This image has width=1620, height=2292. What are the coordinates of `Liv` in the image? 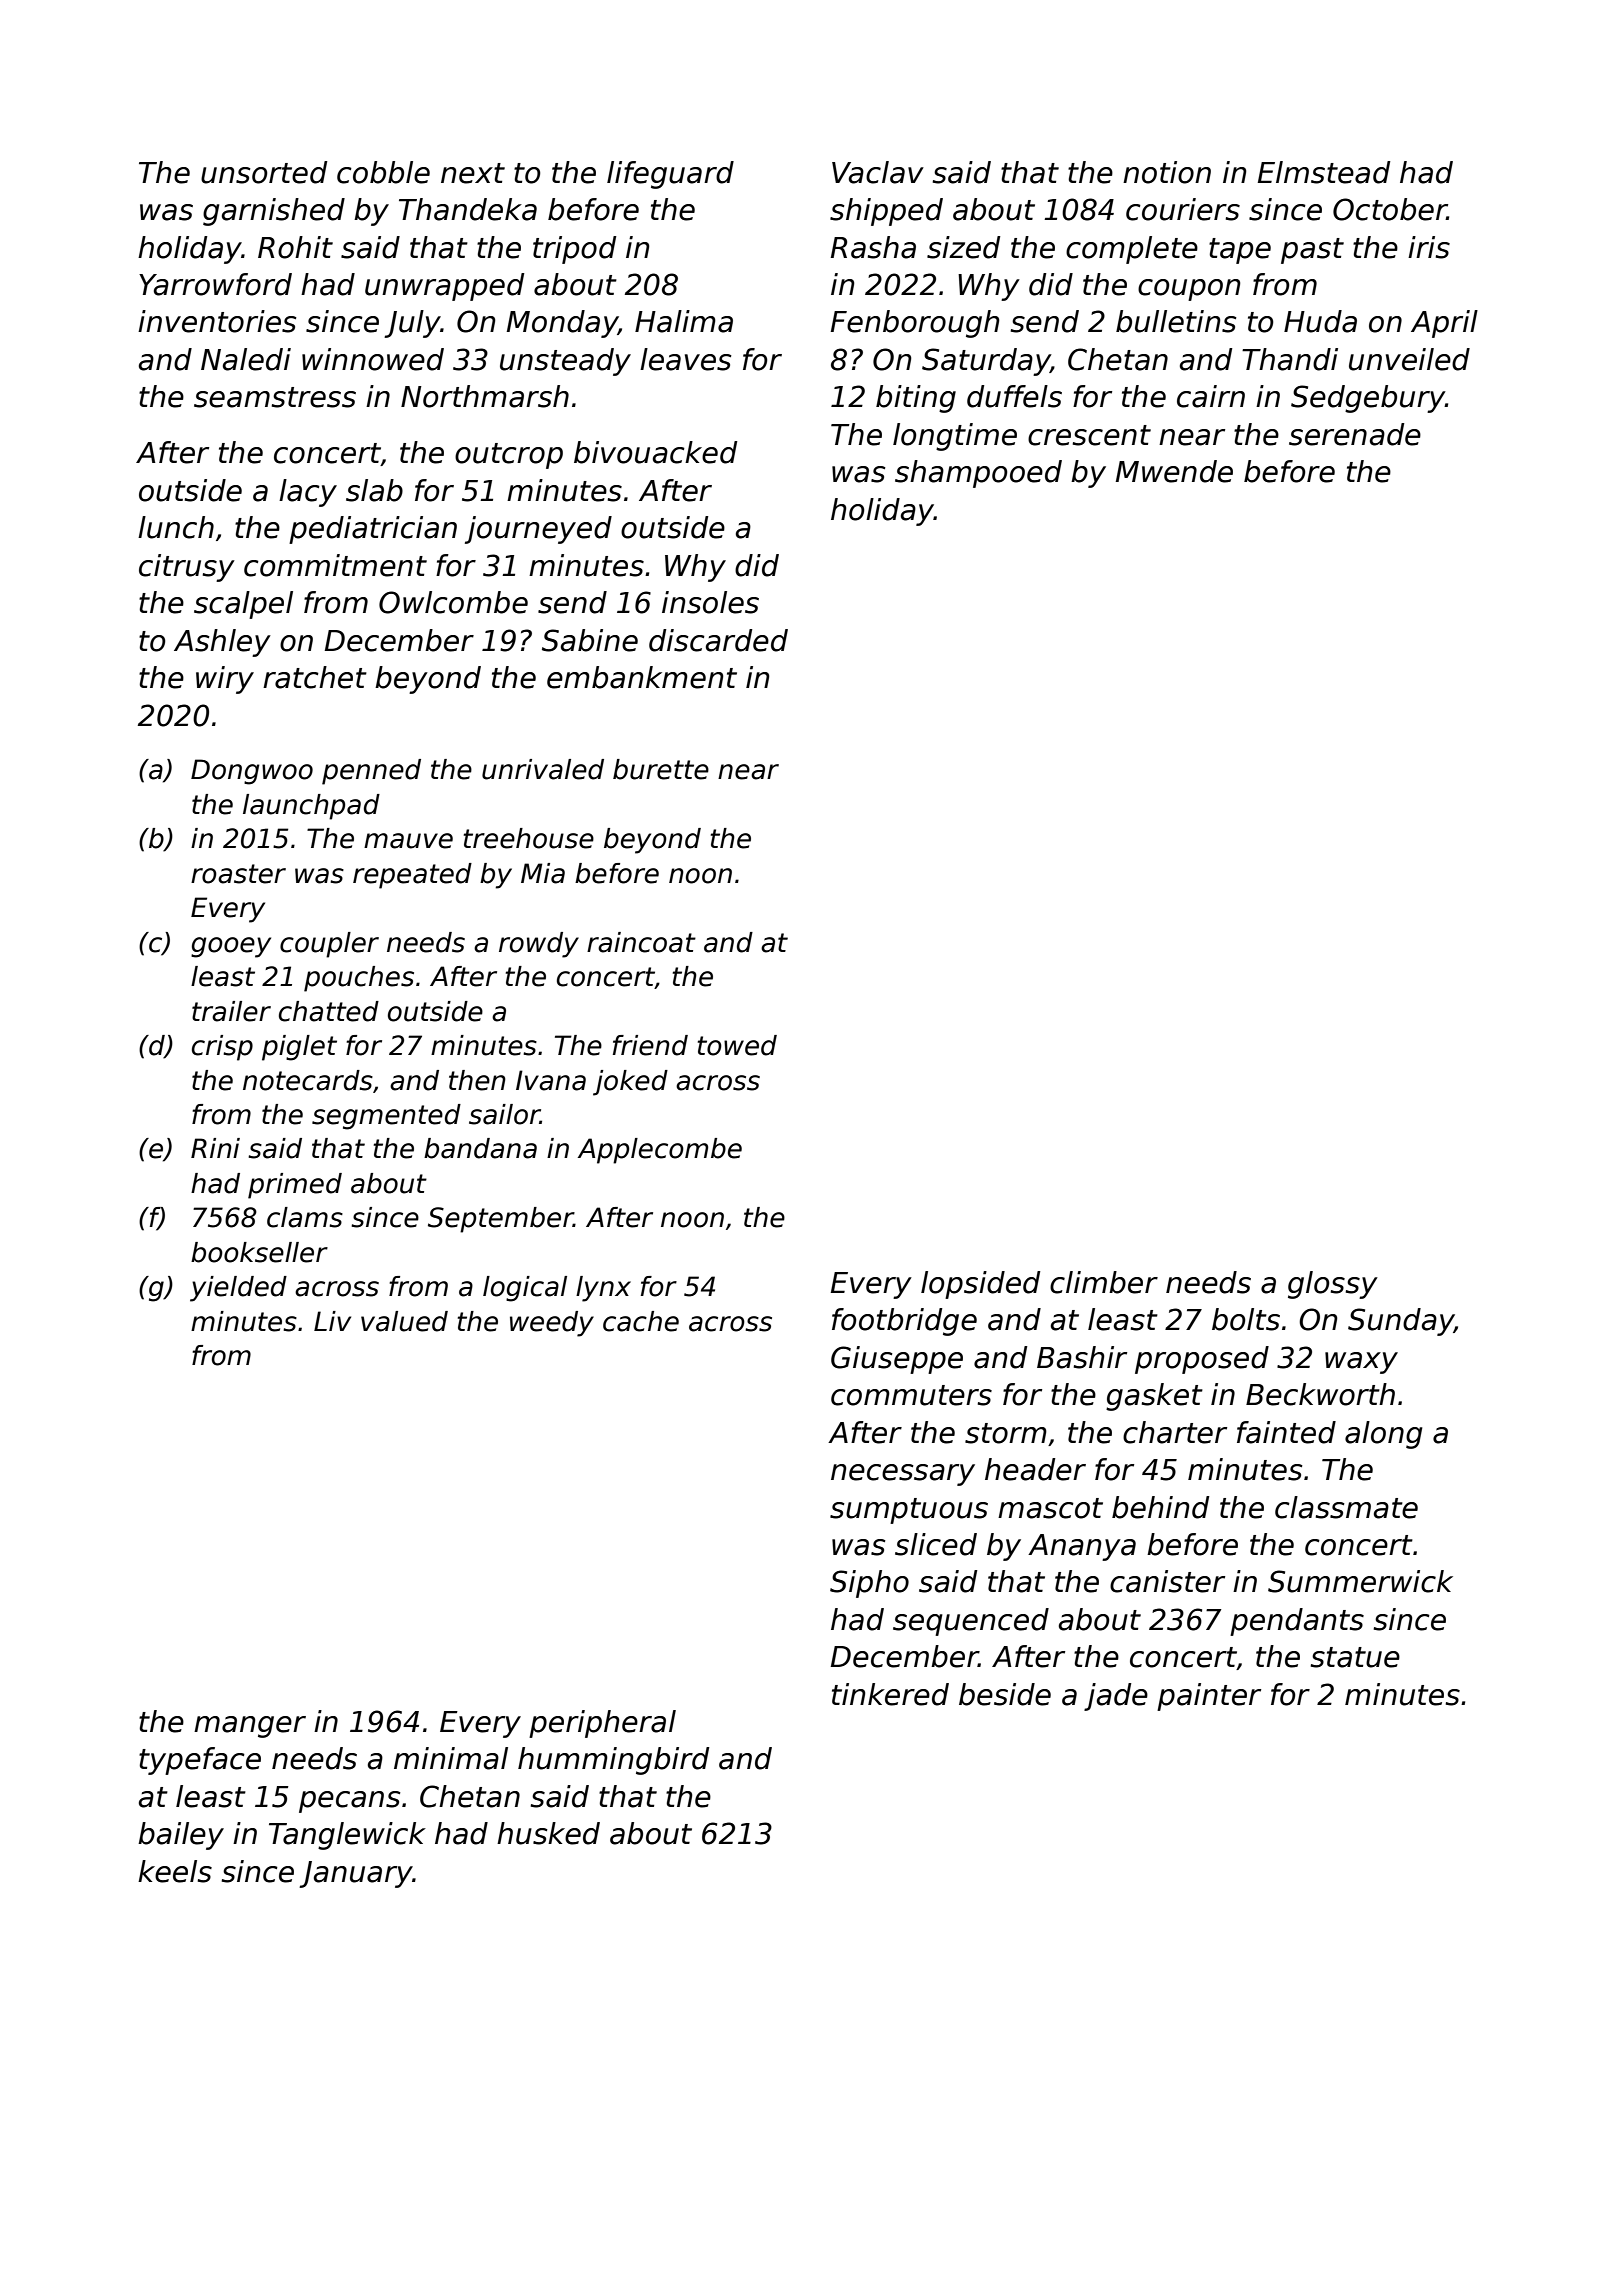 It's located at (332, 1321).
